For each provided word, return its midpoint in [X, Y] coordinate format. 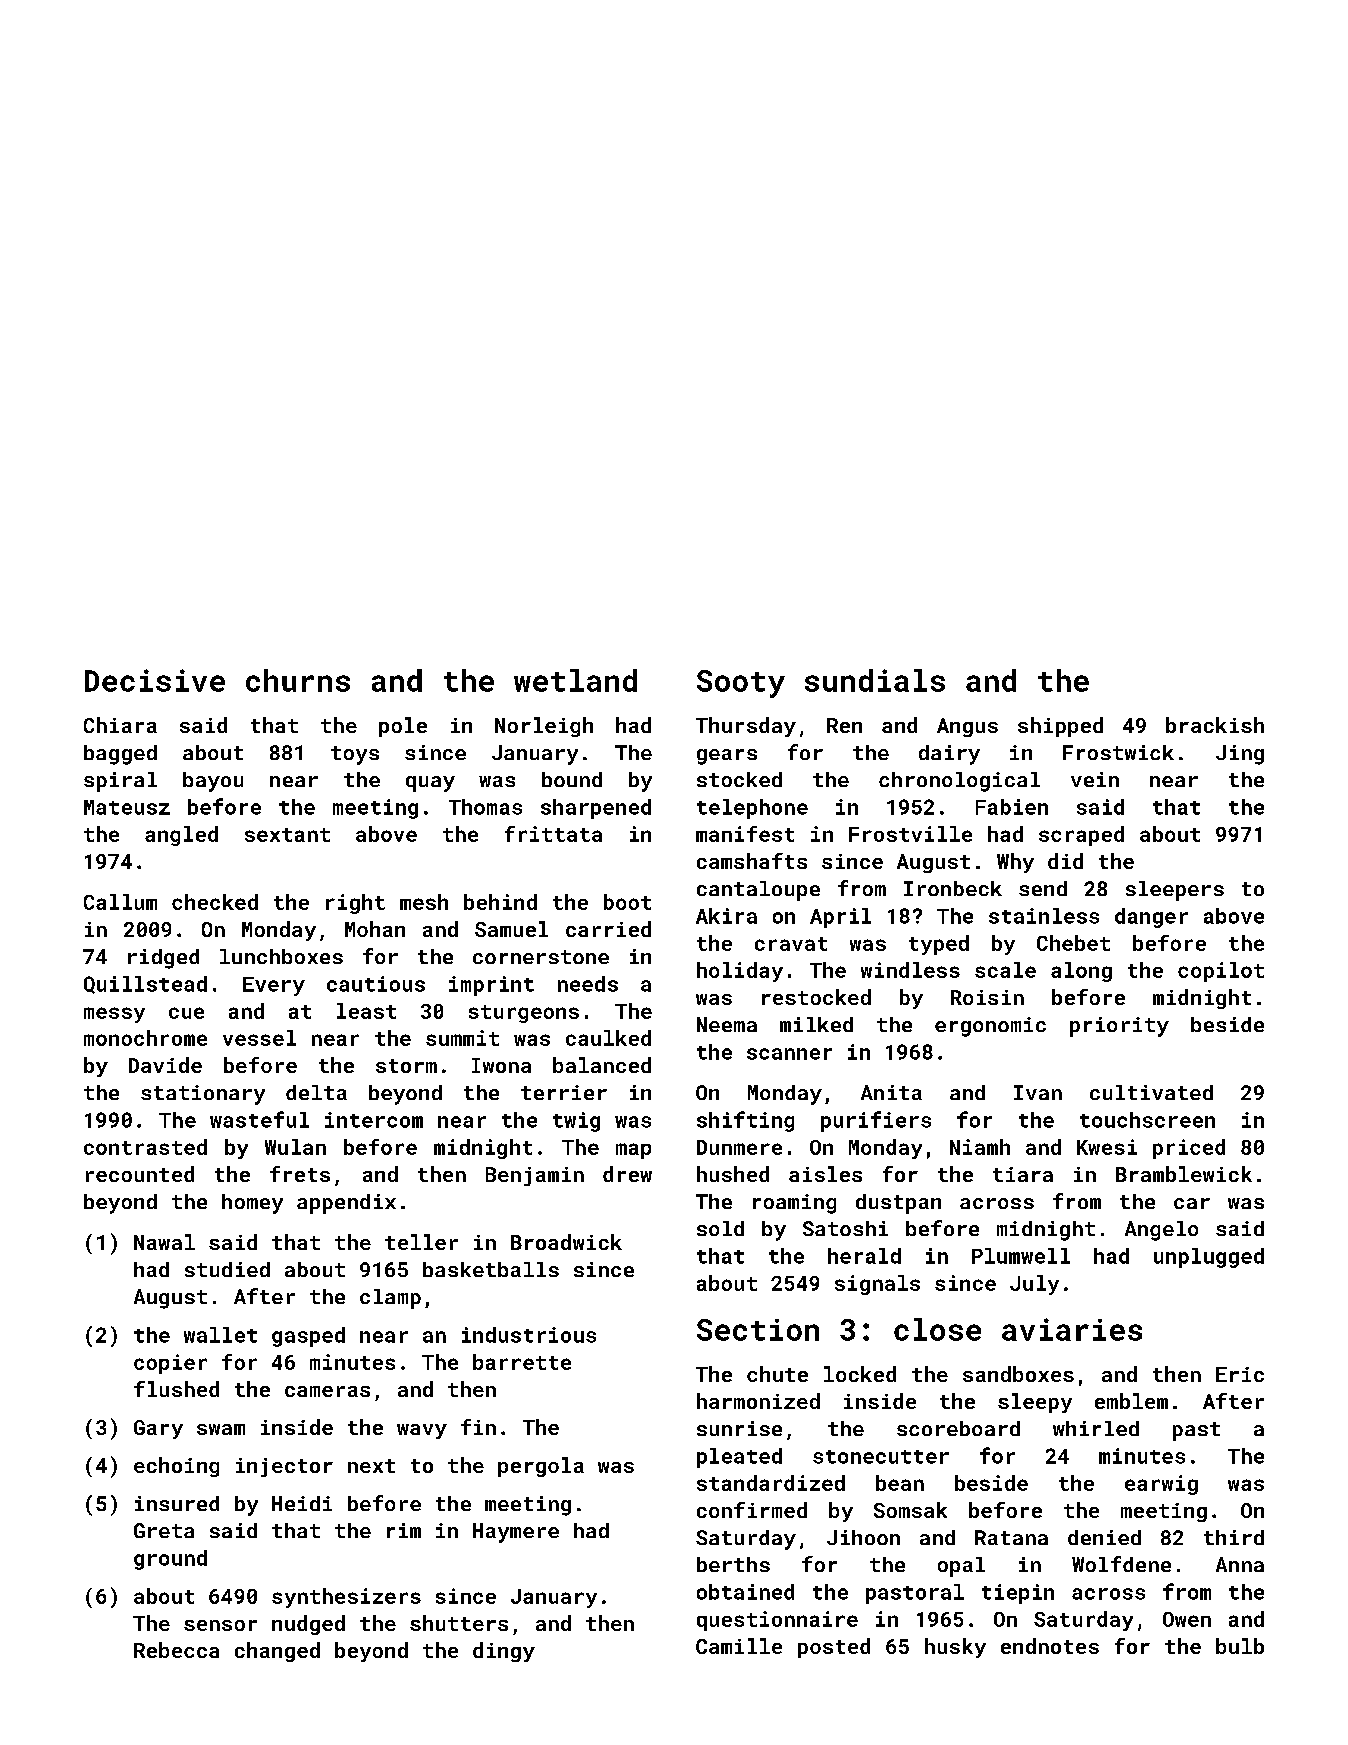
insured [177, 1503]
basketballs [491, 1269]
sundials [875, 680]
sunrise [739, 1428]
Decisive [155, 680]
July [1034, 1285]
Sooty [741, 684]
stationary [203, 1095]
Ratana [1011, 1537]
